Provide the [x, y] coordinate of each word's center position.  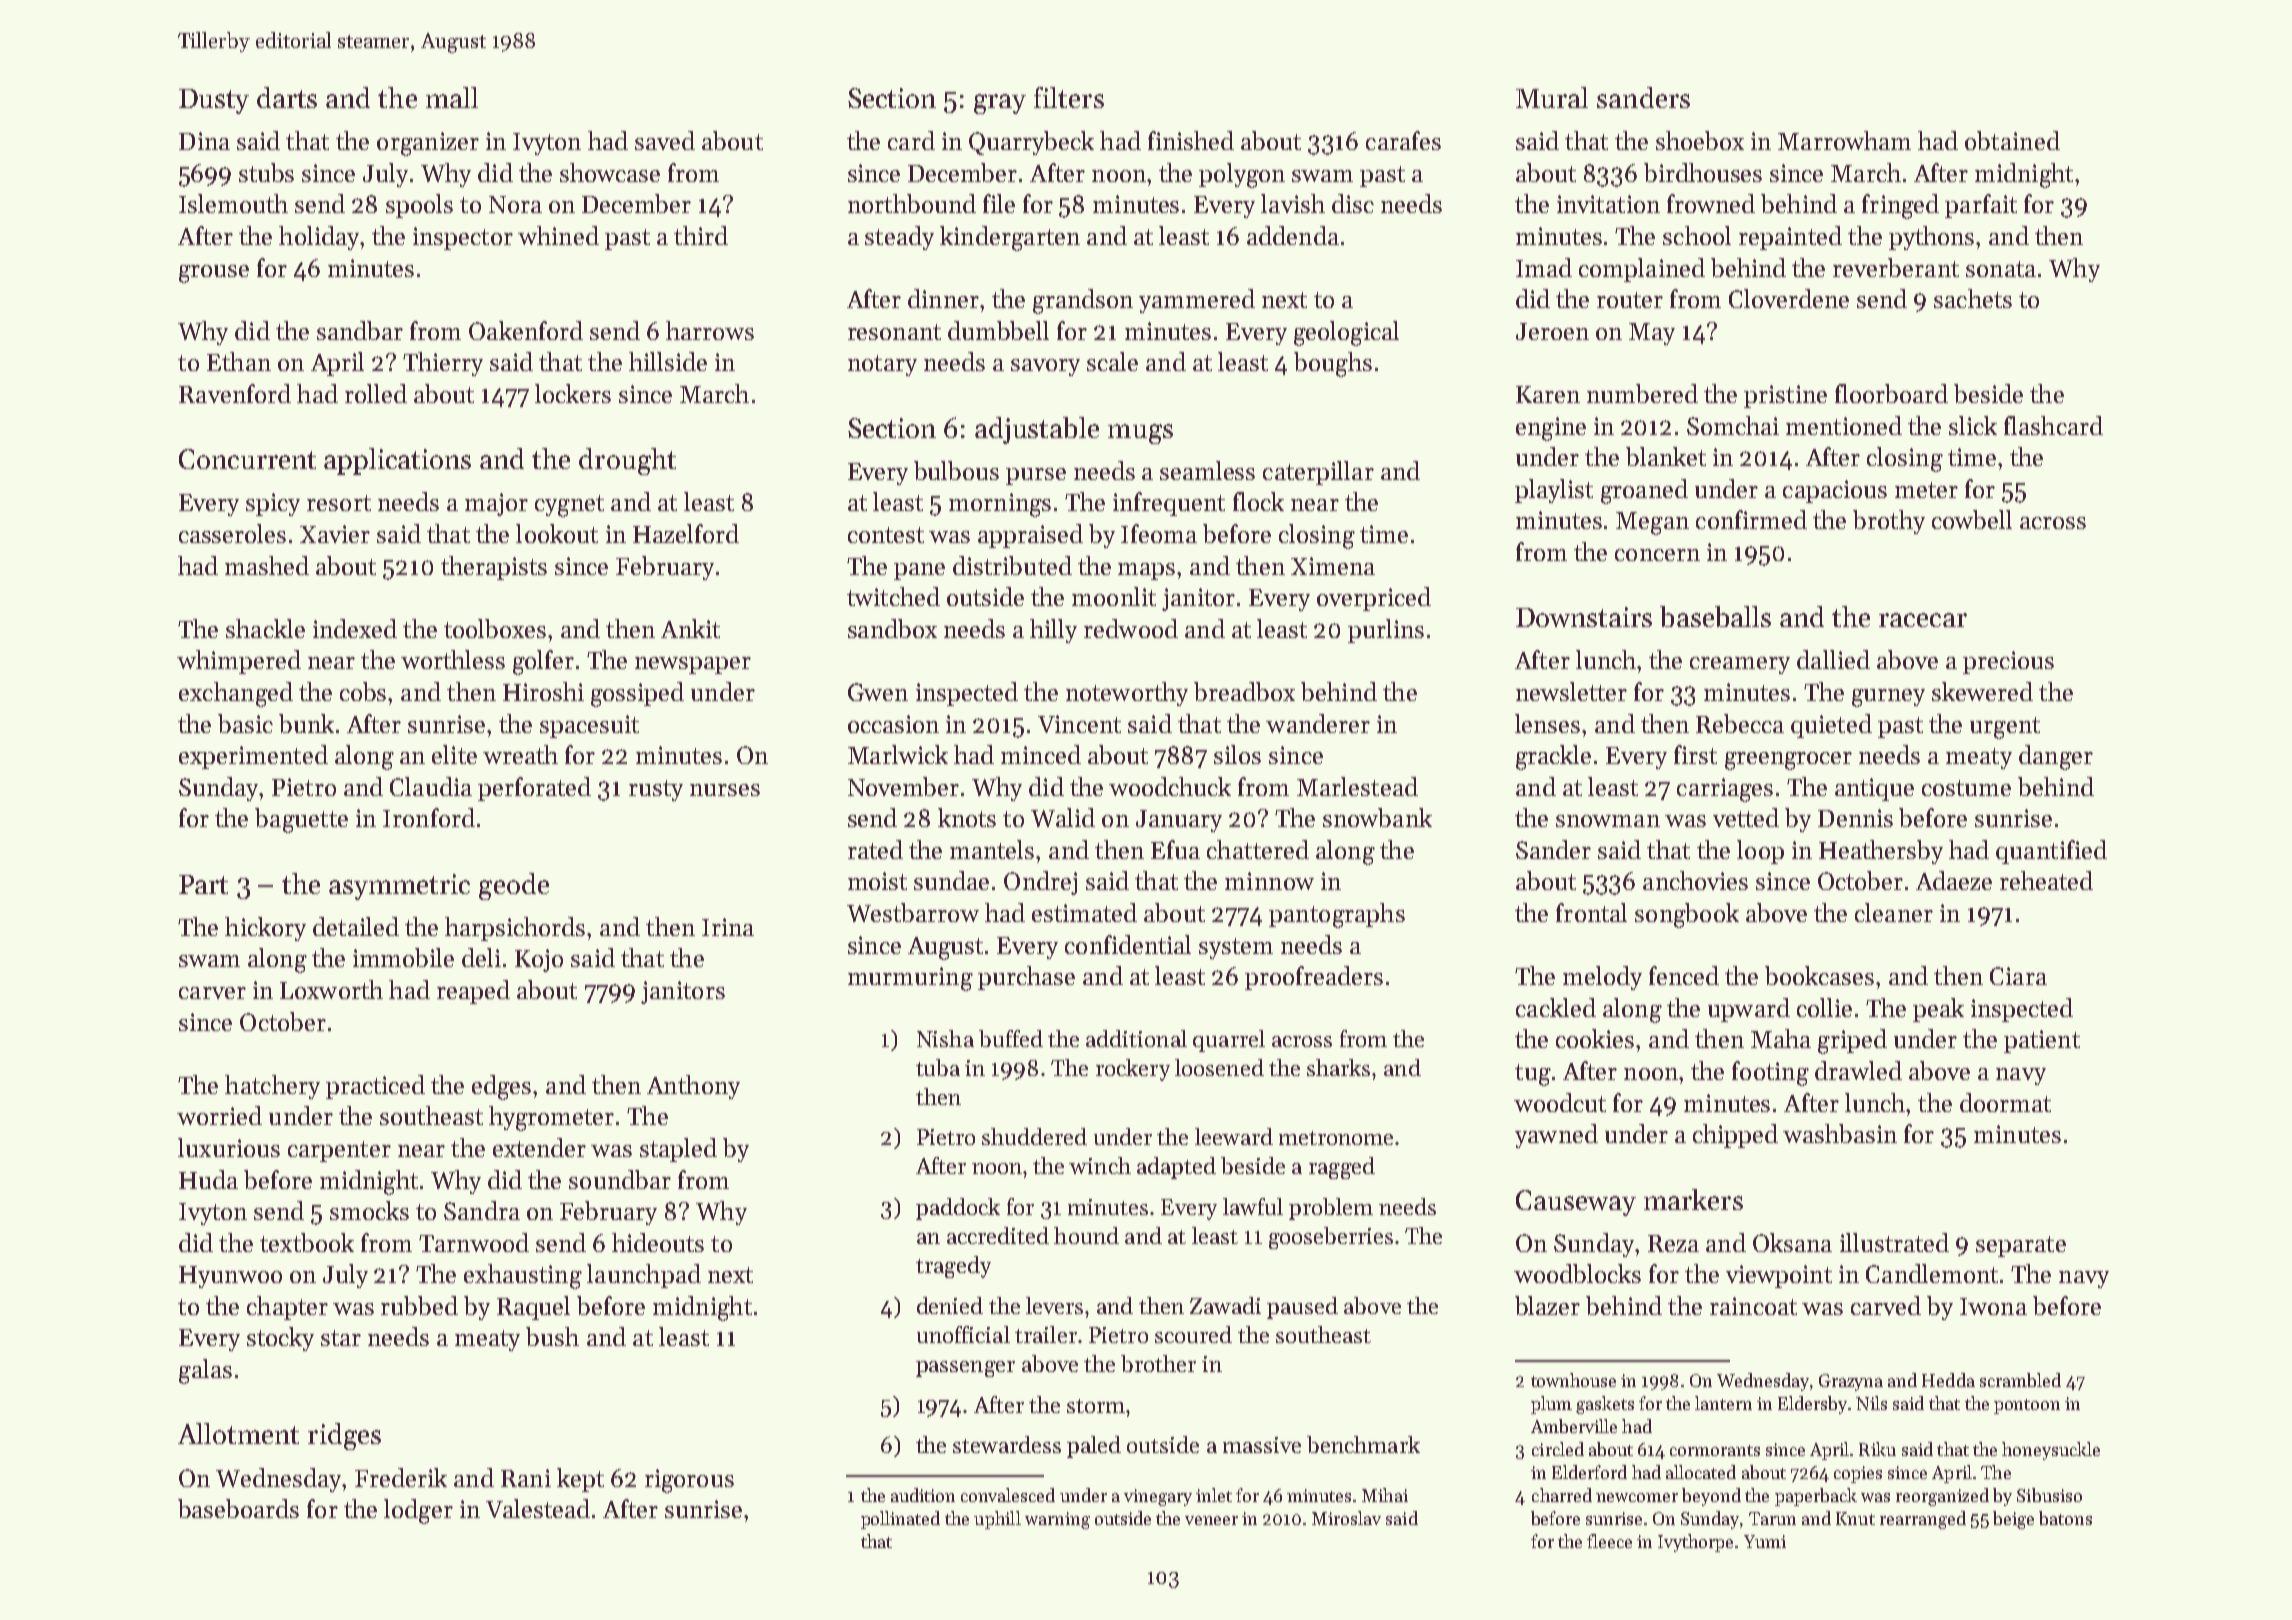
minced [1041, 754]
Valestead [538, 1508]
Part [203, 884]
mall [452, 97]
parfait [1981, 206]
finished [1191, 140]
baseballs [1715, 616]
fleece [1609, 1541]
